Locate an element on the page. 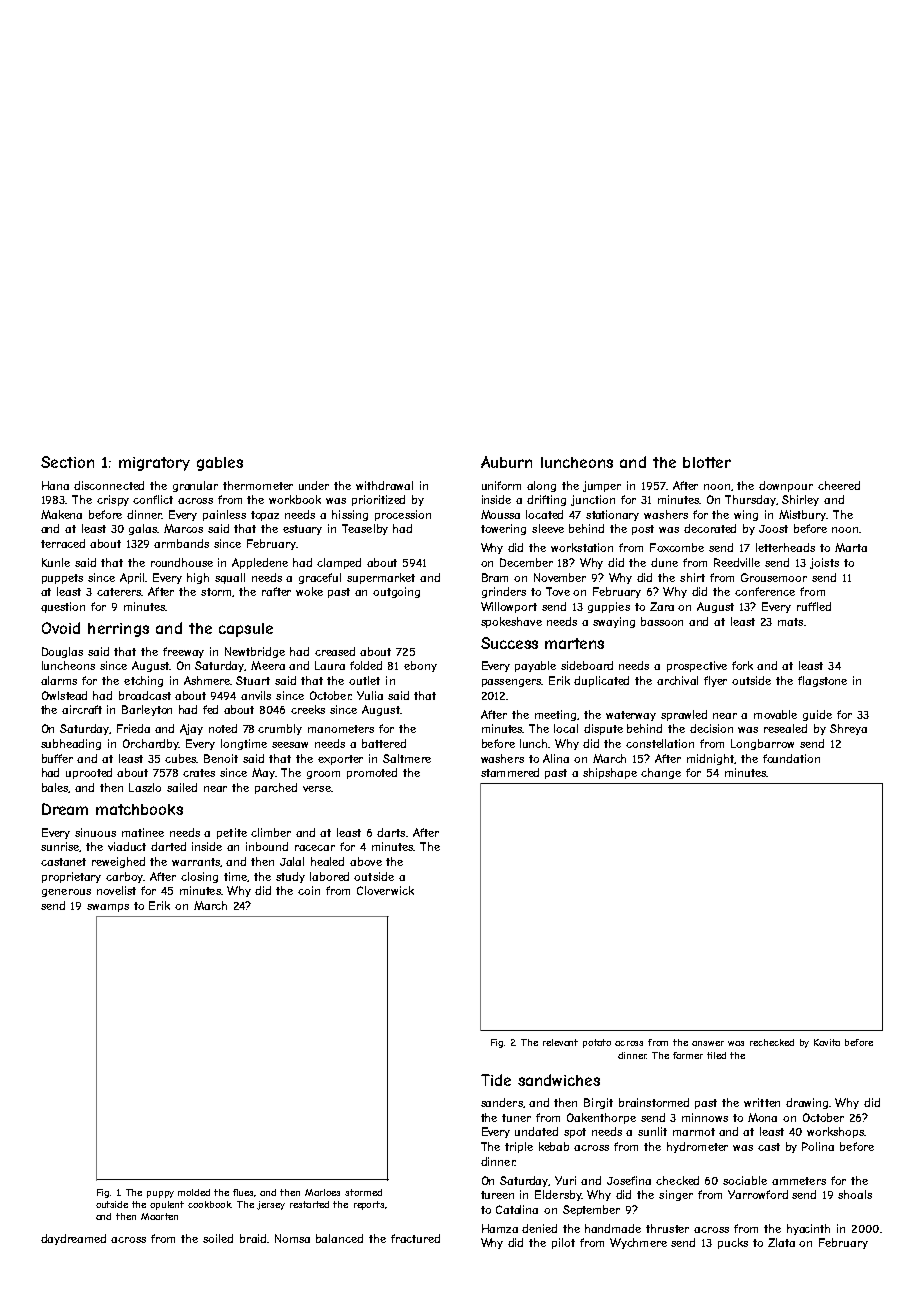 The width and height of the image is (924, 1308). sailed is located at coordinates (182, 787).
